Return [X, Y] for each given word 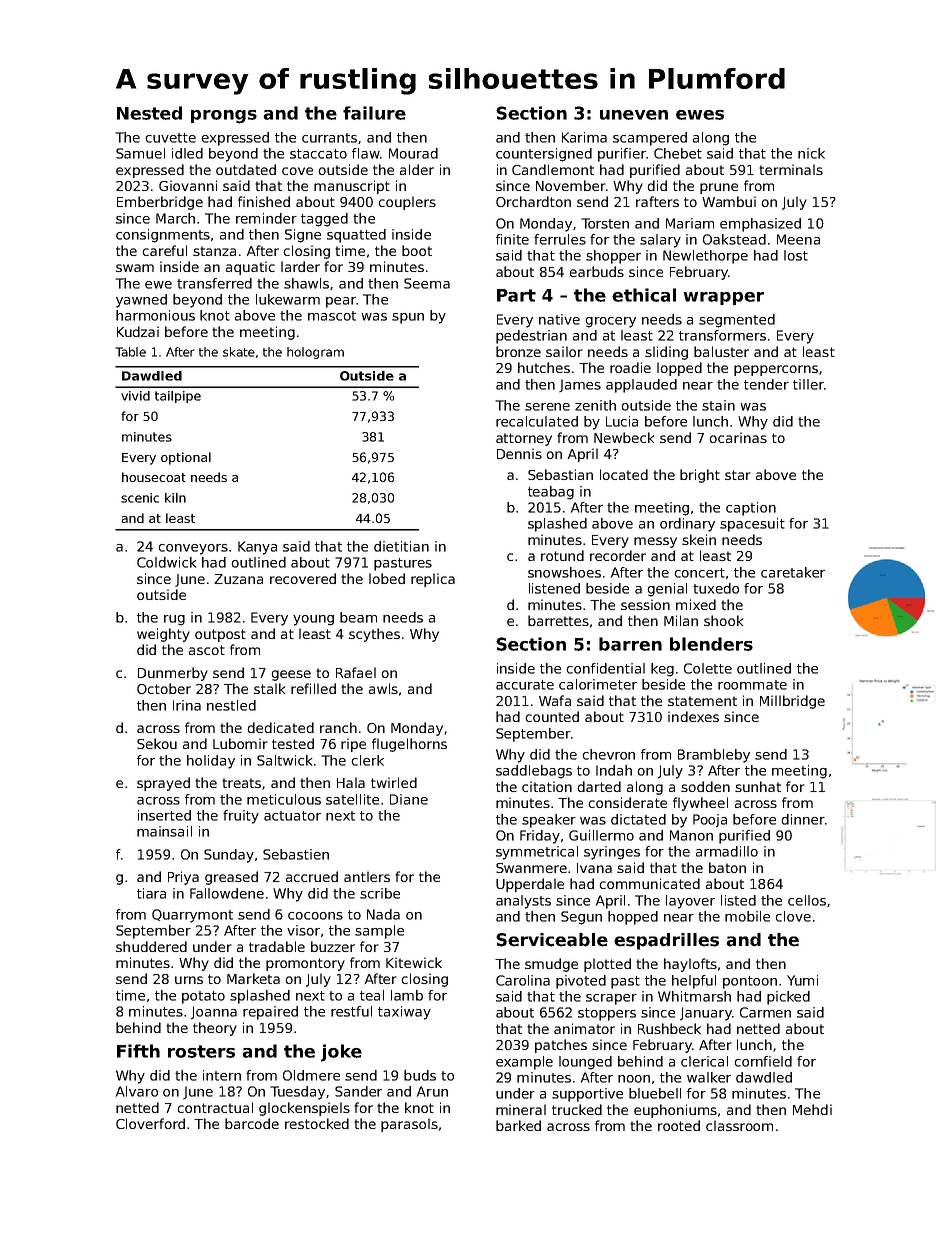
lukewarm [288, 299]
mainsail [164, 831]
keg [662, 670]
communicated [649, 883]
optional [186, 458]
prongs [224, 117]
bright [700, 476]
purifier [622, 155]
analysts [523, 902]
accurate [525, 685]
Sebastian [560, 474]
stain [718, 405]
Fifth [138, 1051]
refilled [313, 688]
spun [408, 318]
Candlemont [553, 169]
